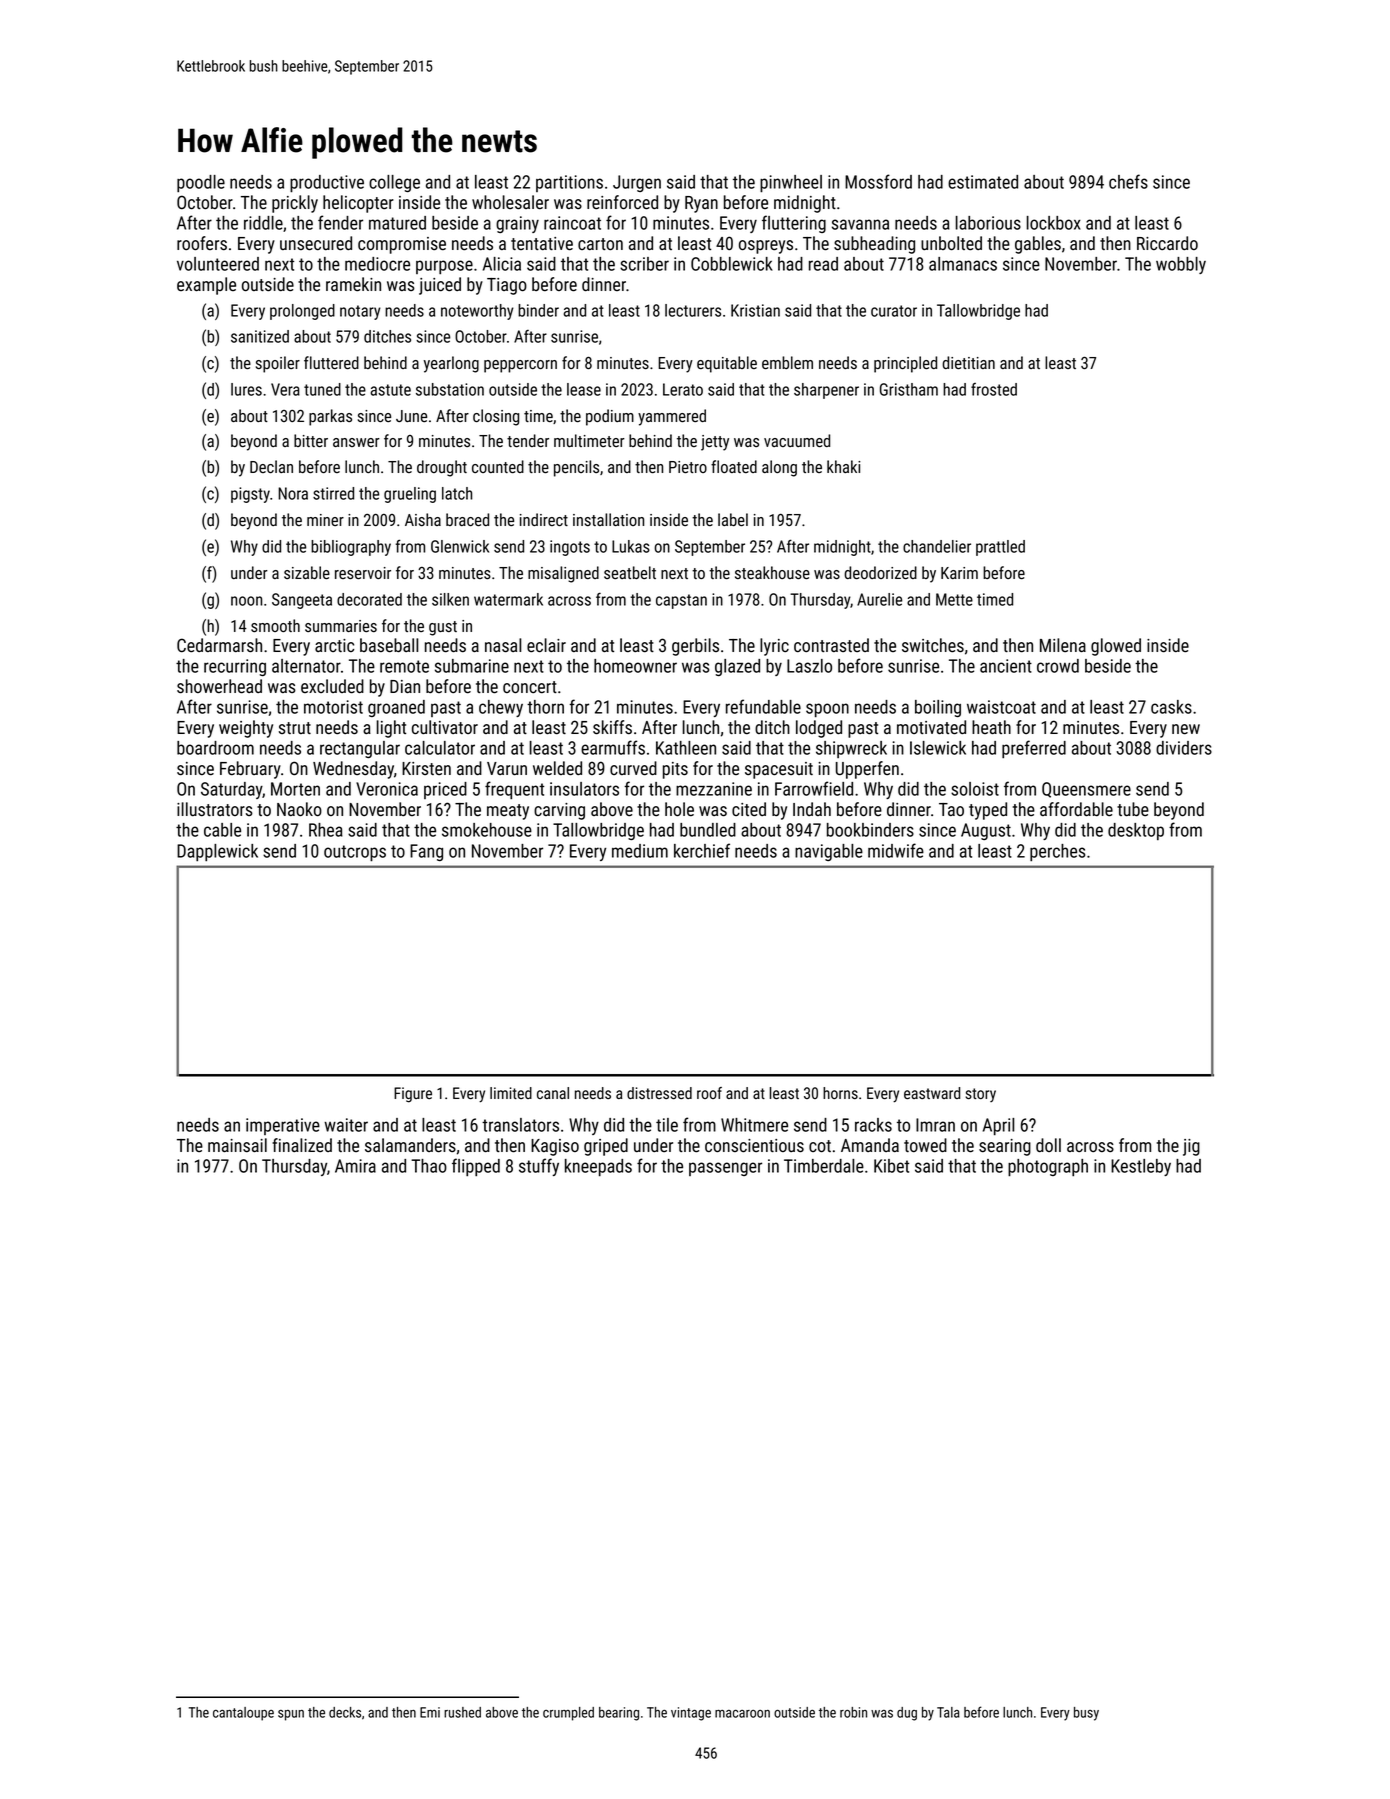 The width and height of the page is (1390, 1799). What do you see at coordinates (824, 1166) in the page?
I see `Timberdale` at bounding box center [824, 1166].
